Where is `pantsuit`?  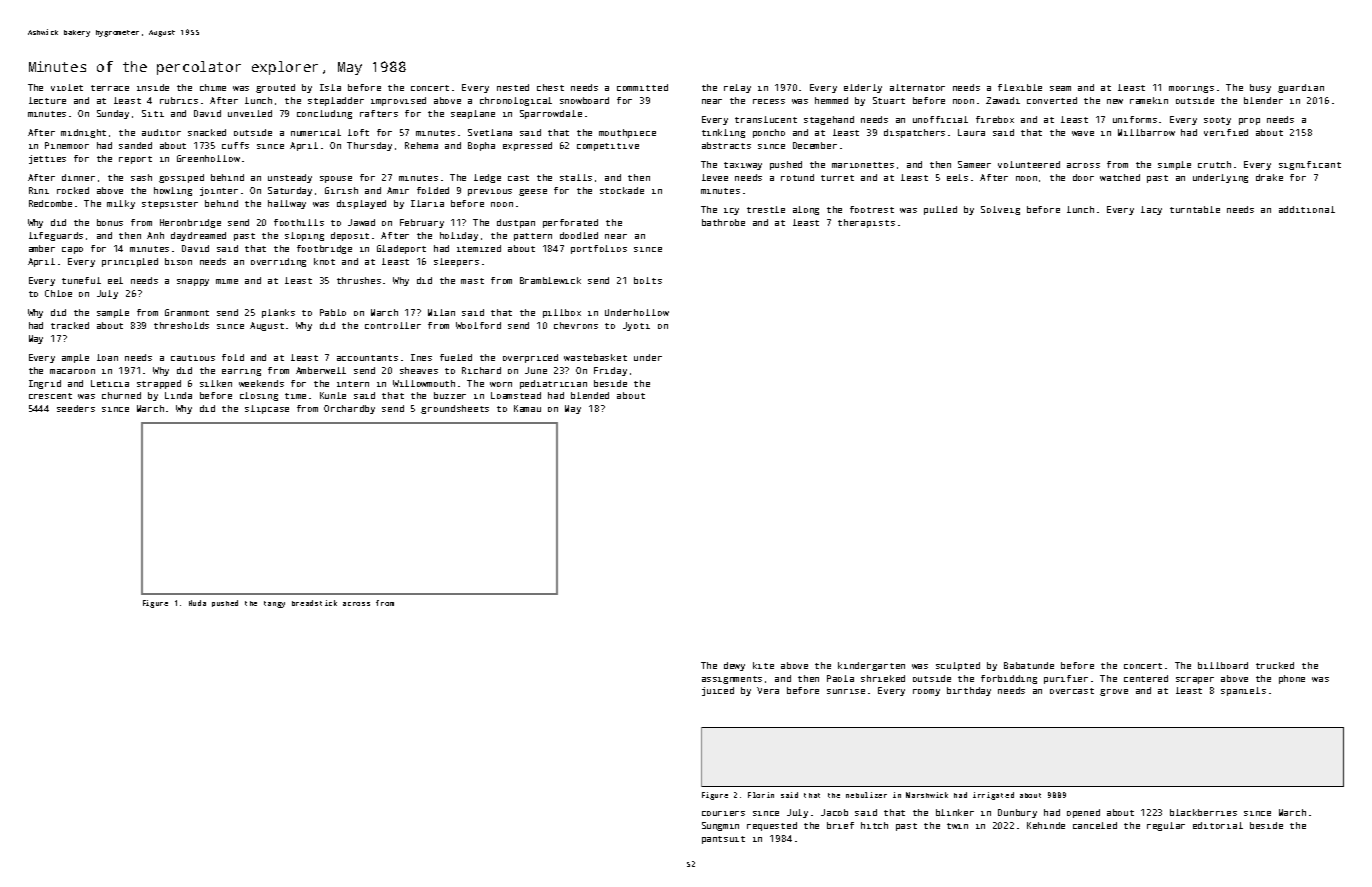
pantsuit is located at coordinates (723, 840).
